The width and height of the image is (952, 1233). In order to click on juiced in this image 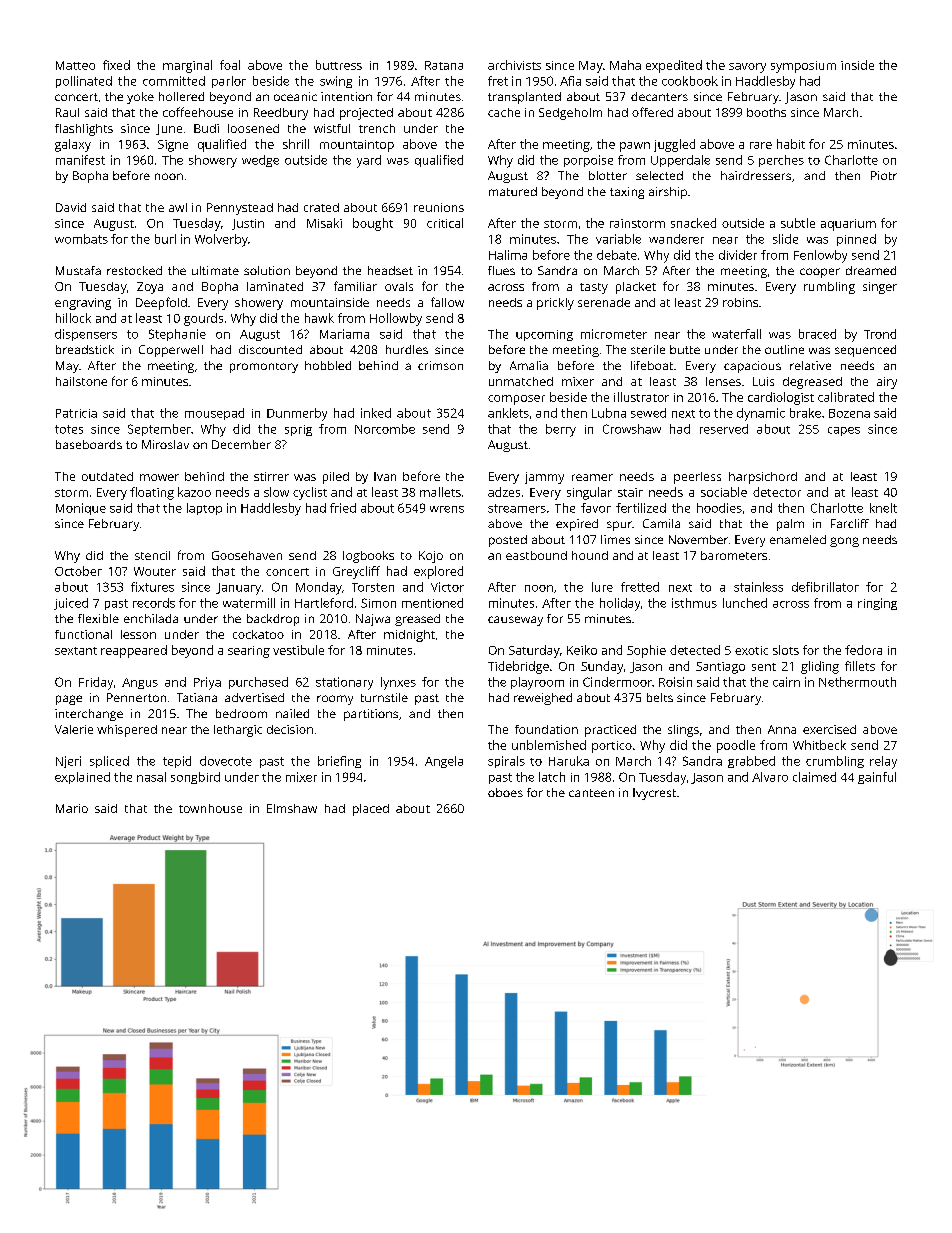, I will do `click(71, 604)`.
